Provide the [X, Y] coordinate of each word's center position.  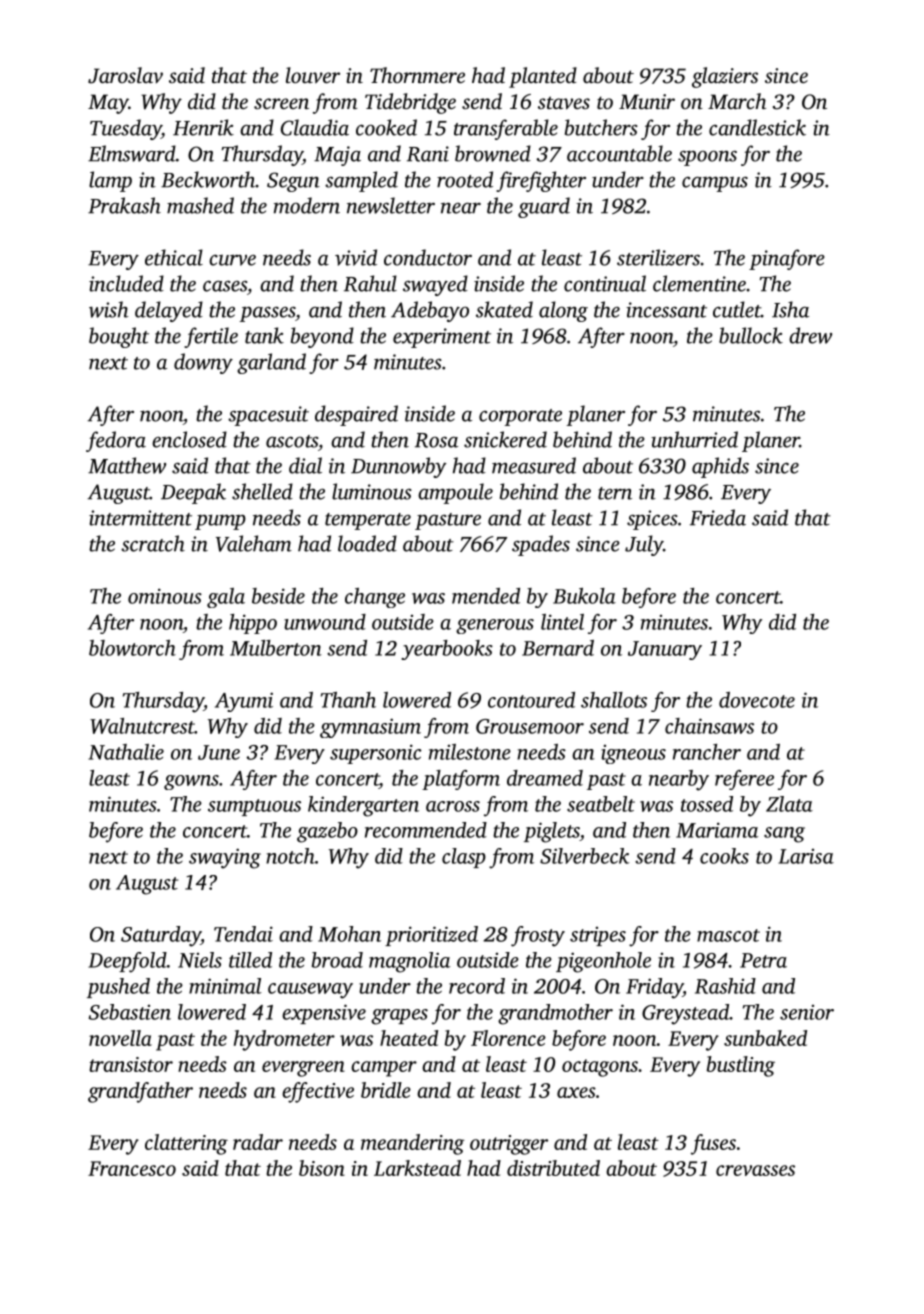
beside [278, 596]
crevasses [755, 1170]
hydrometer [284, 1040]
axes [576, 1092]
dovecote [757, 700]
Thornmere [417, 75]
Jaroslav [125, 75]
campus [715, 184]
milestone [470, 752]
